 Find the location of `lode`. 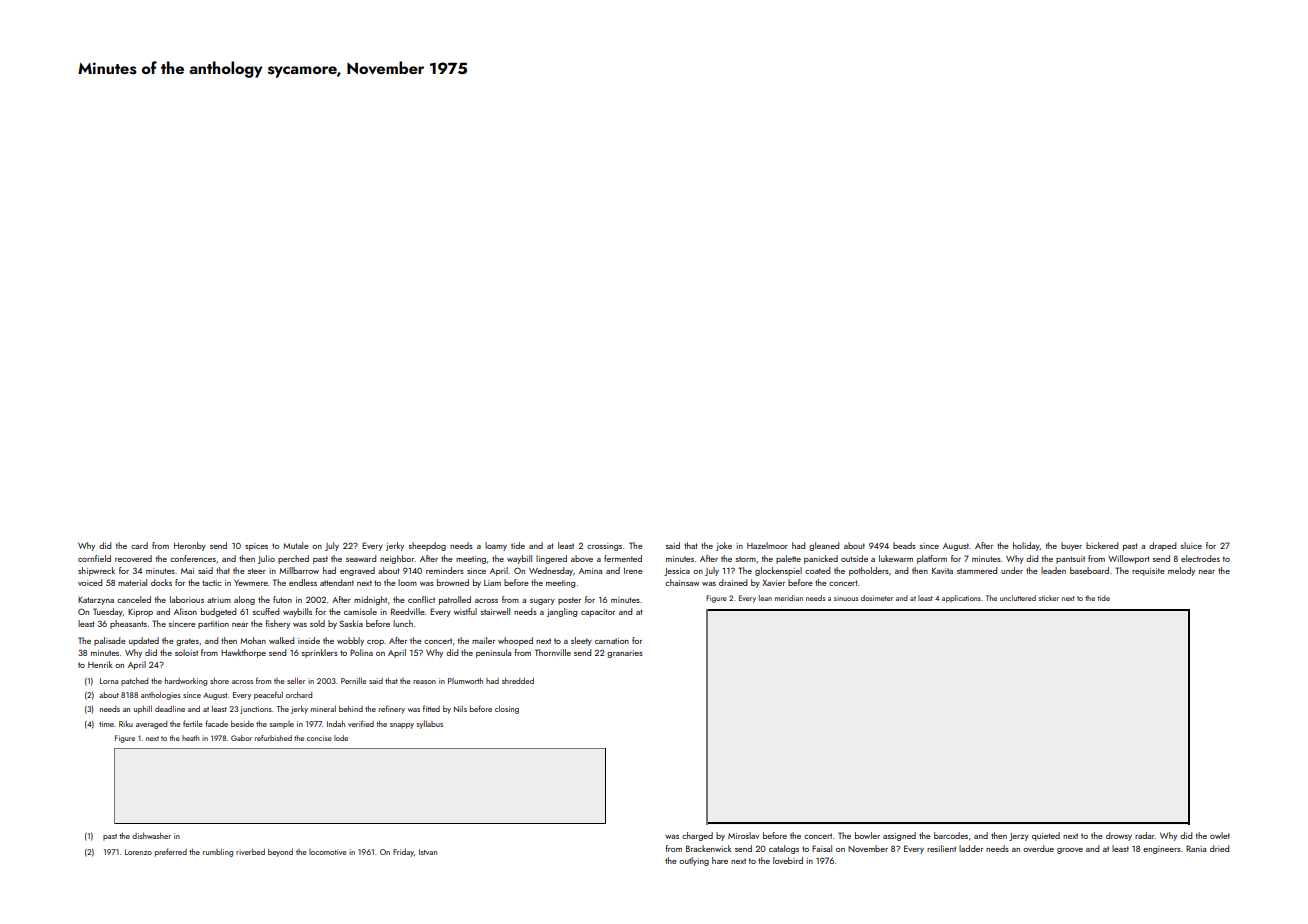

lode is located at coordinates (341, 738).
